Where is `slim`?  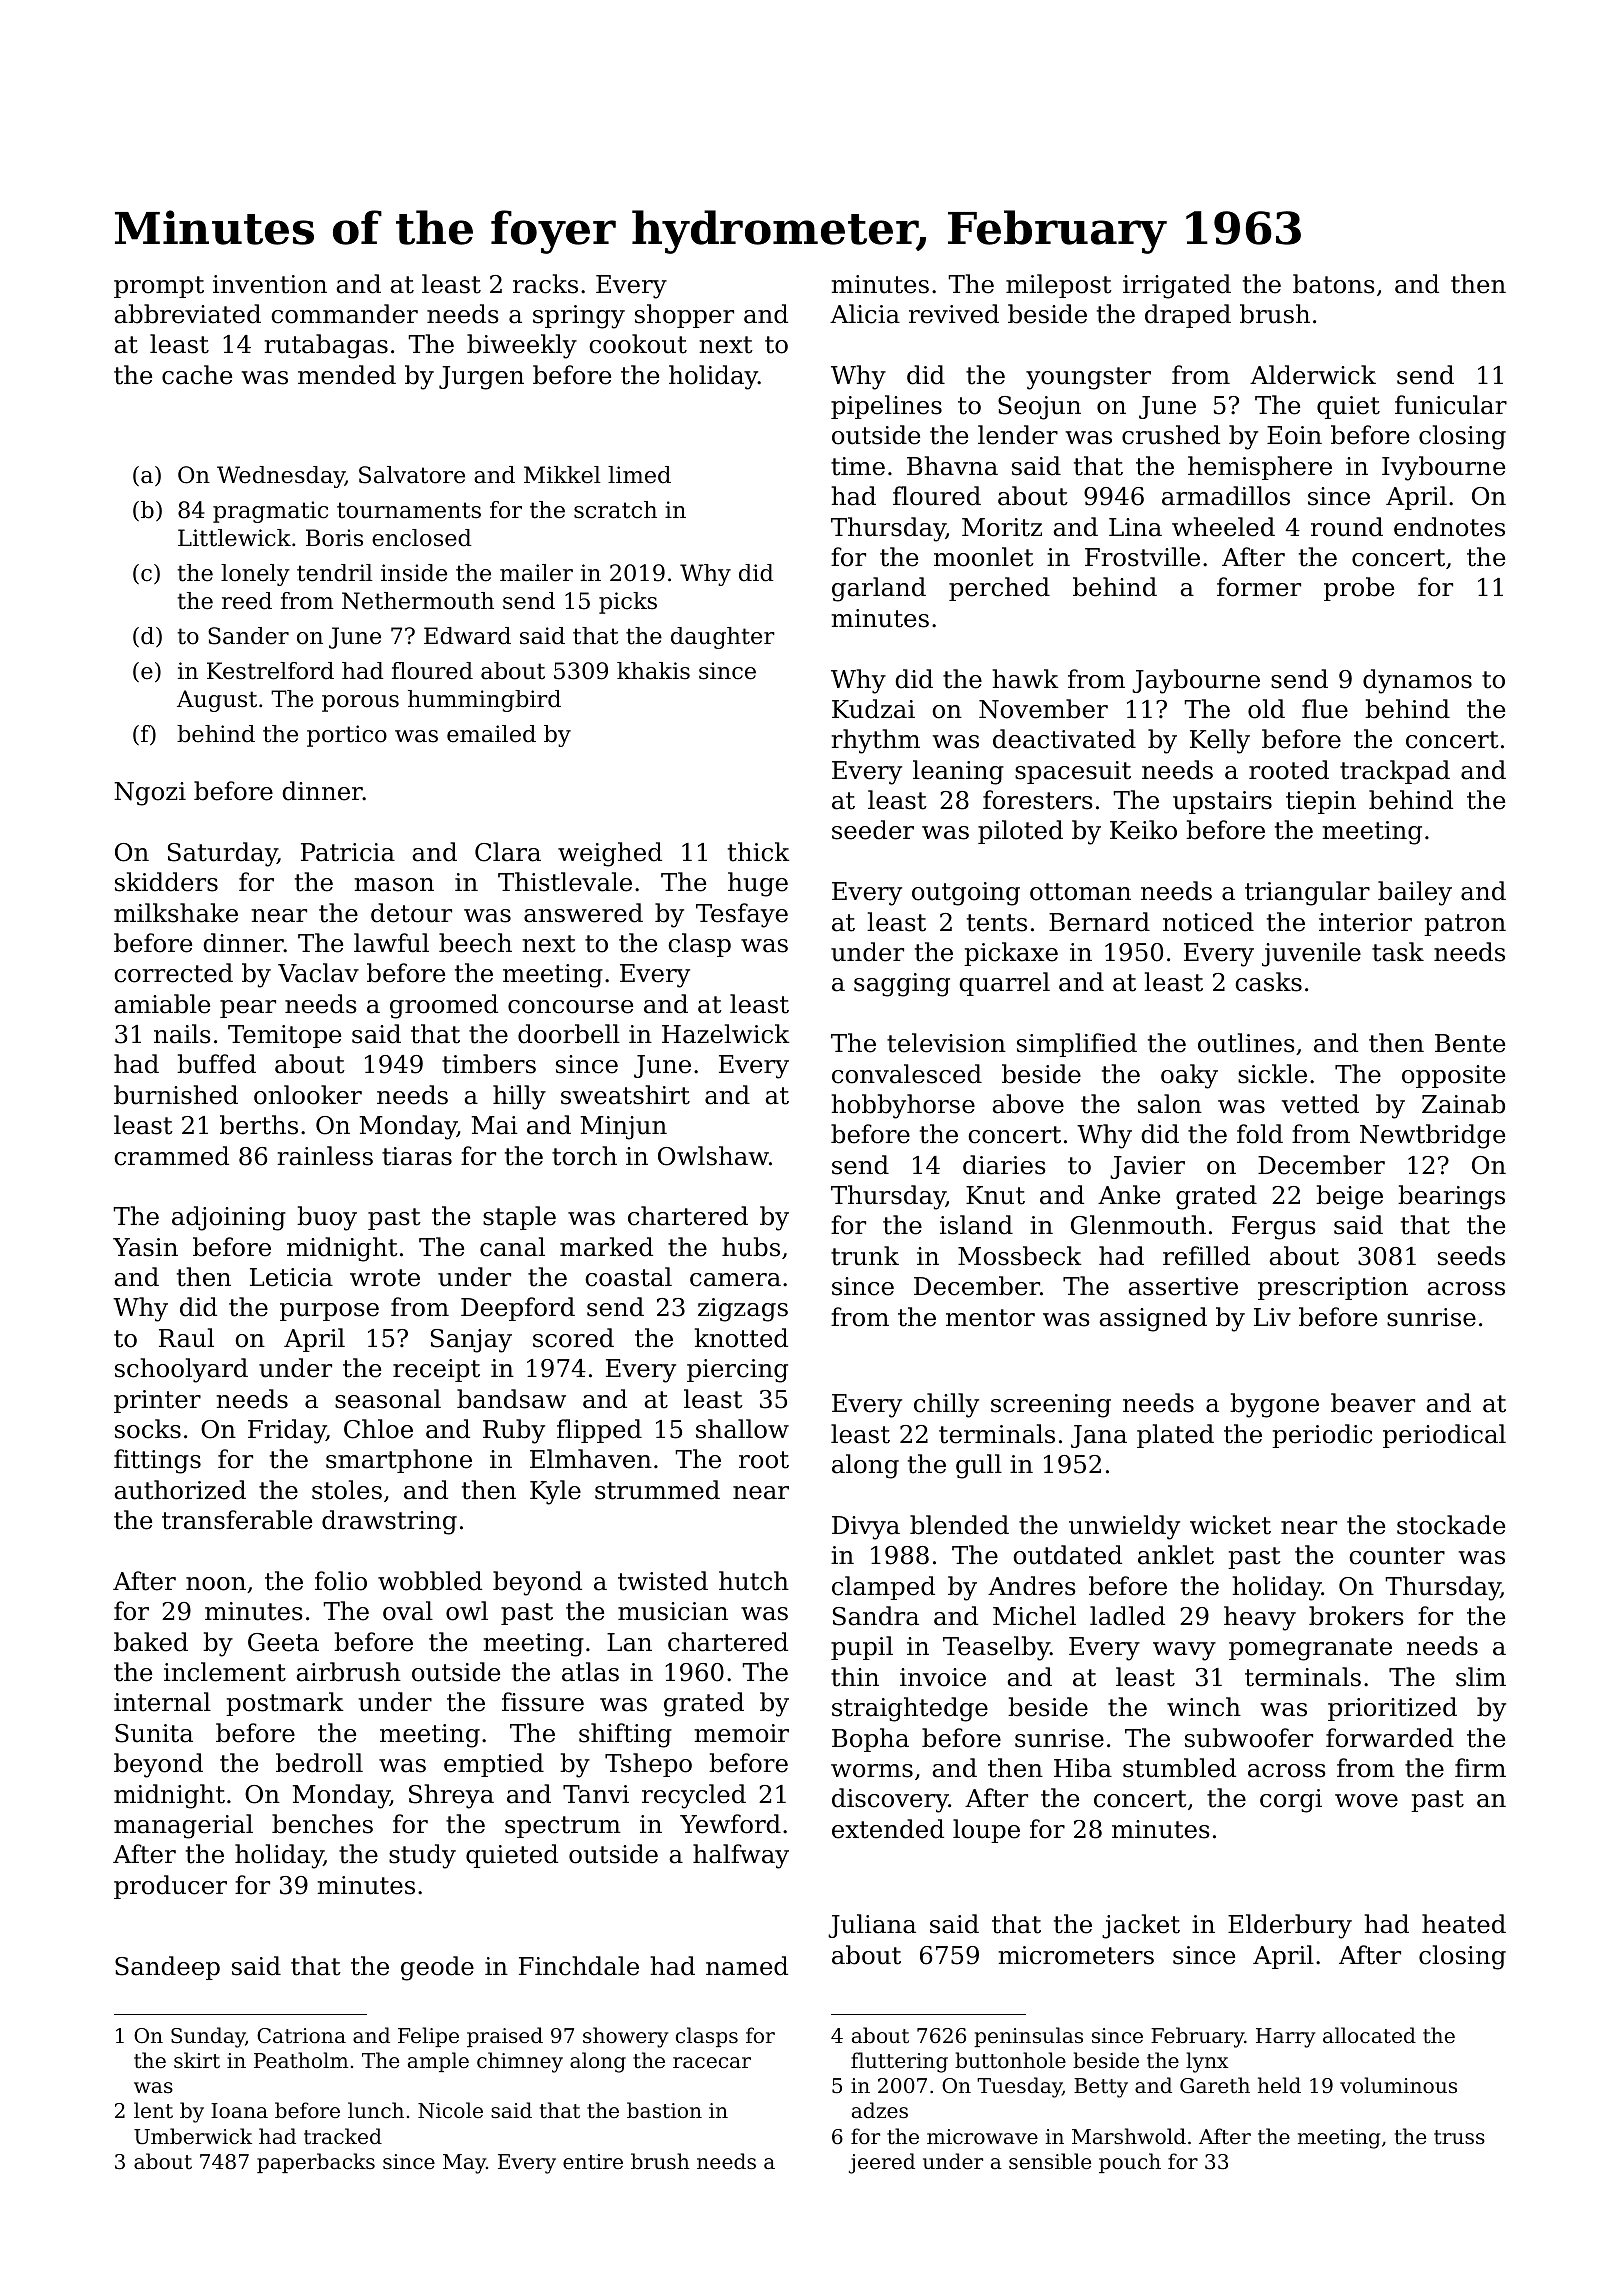 slim is located at coordinates (1481, 1677).
